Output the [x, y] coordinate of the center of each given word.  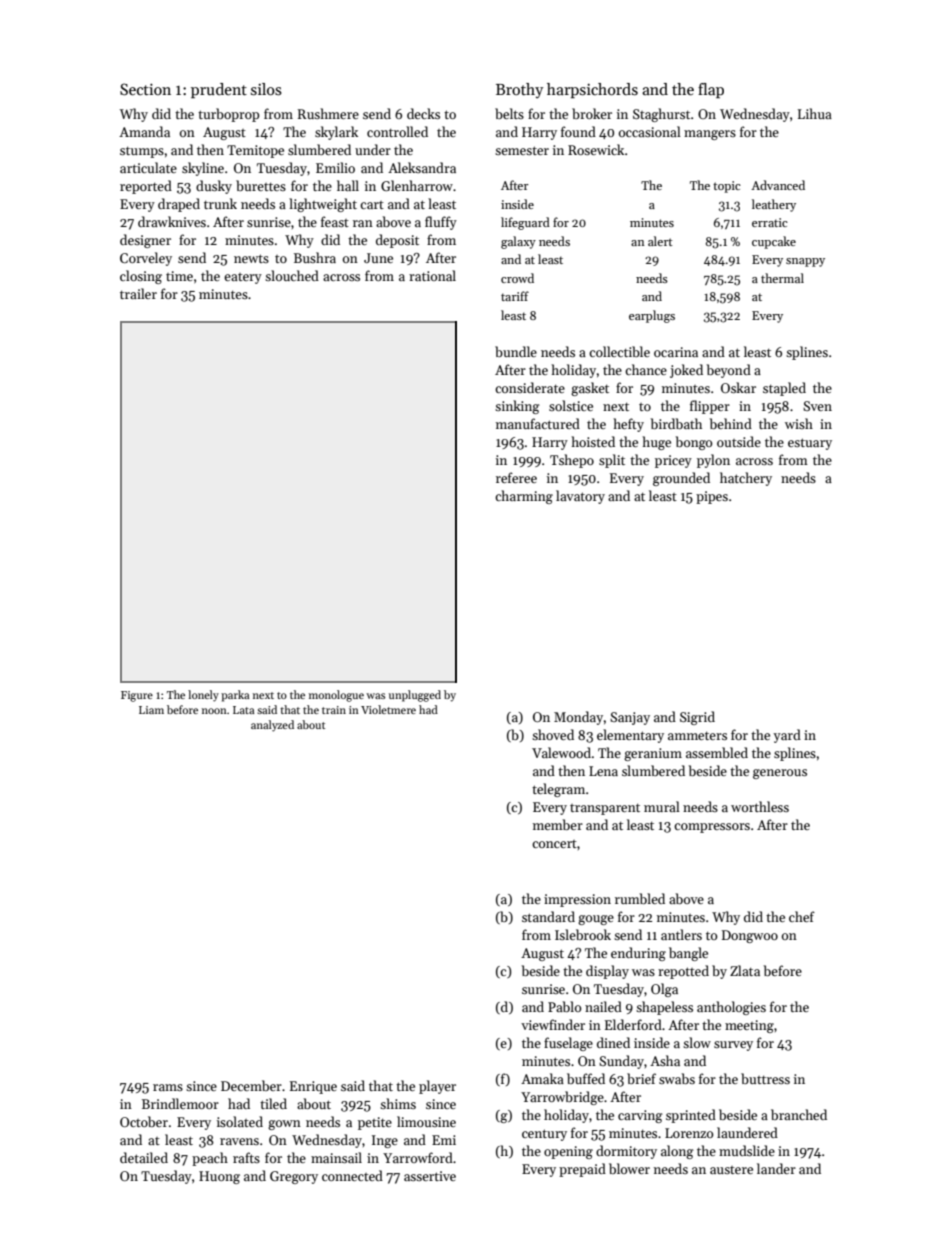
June [378, 258]
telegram [558, 790]
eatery [243, 278]
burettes [261, 185]
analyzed [272, 726]
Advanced [778, 185]
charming [524, 497]
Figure [137, 696]
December [251, 1085]
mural [662, 806]
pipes [712, 497]
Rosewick [596, 149]
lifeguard [525, 223]
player [437, 1087]
